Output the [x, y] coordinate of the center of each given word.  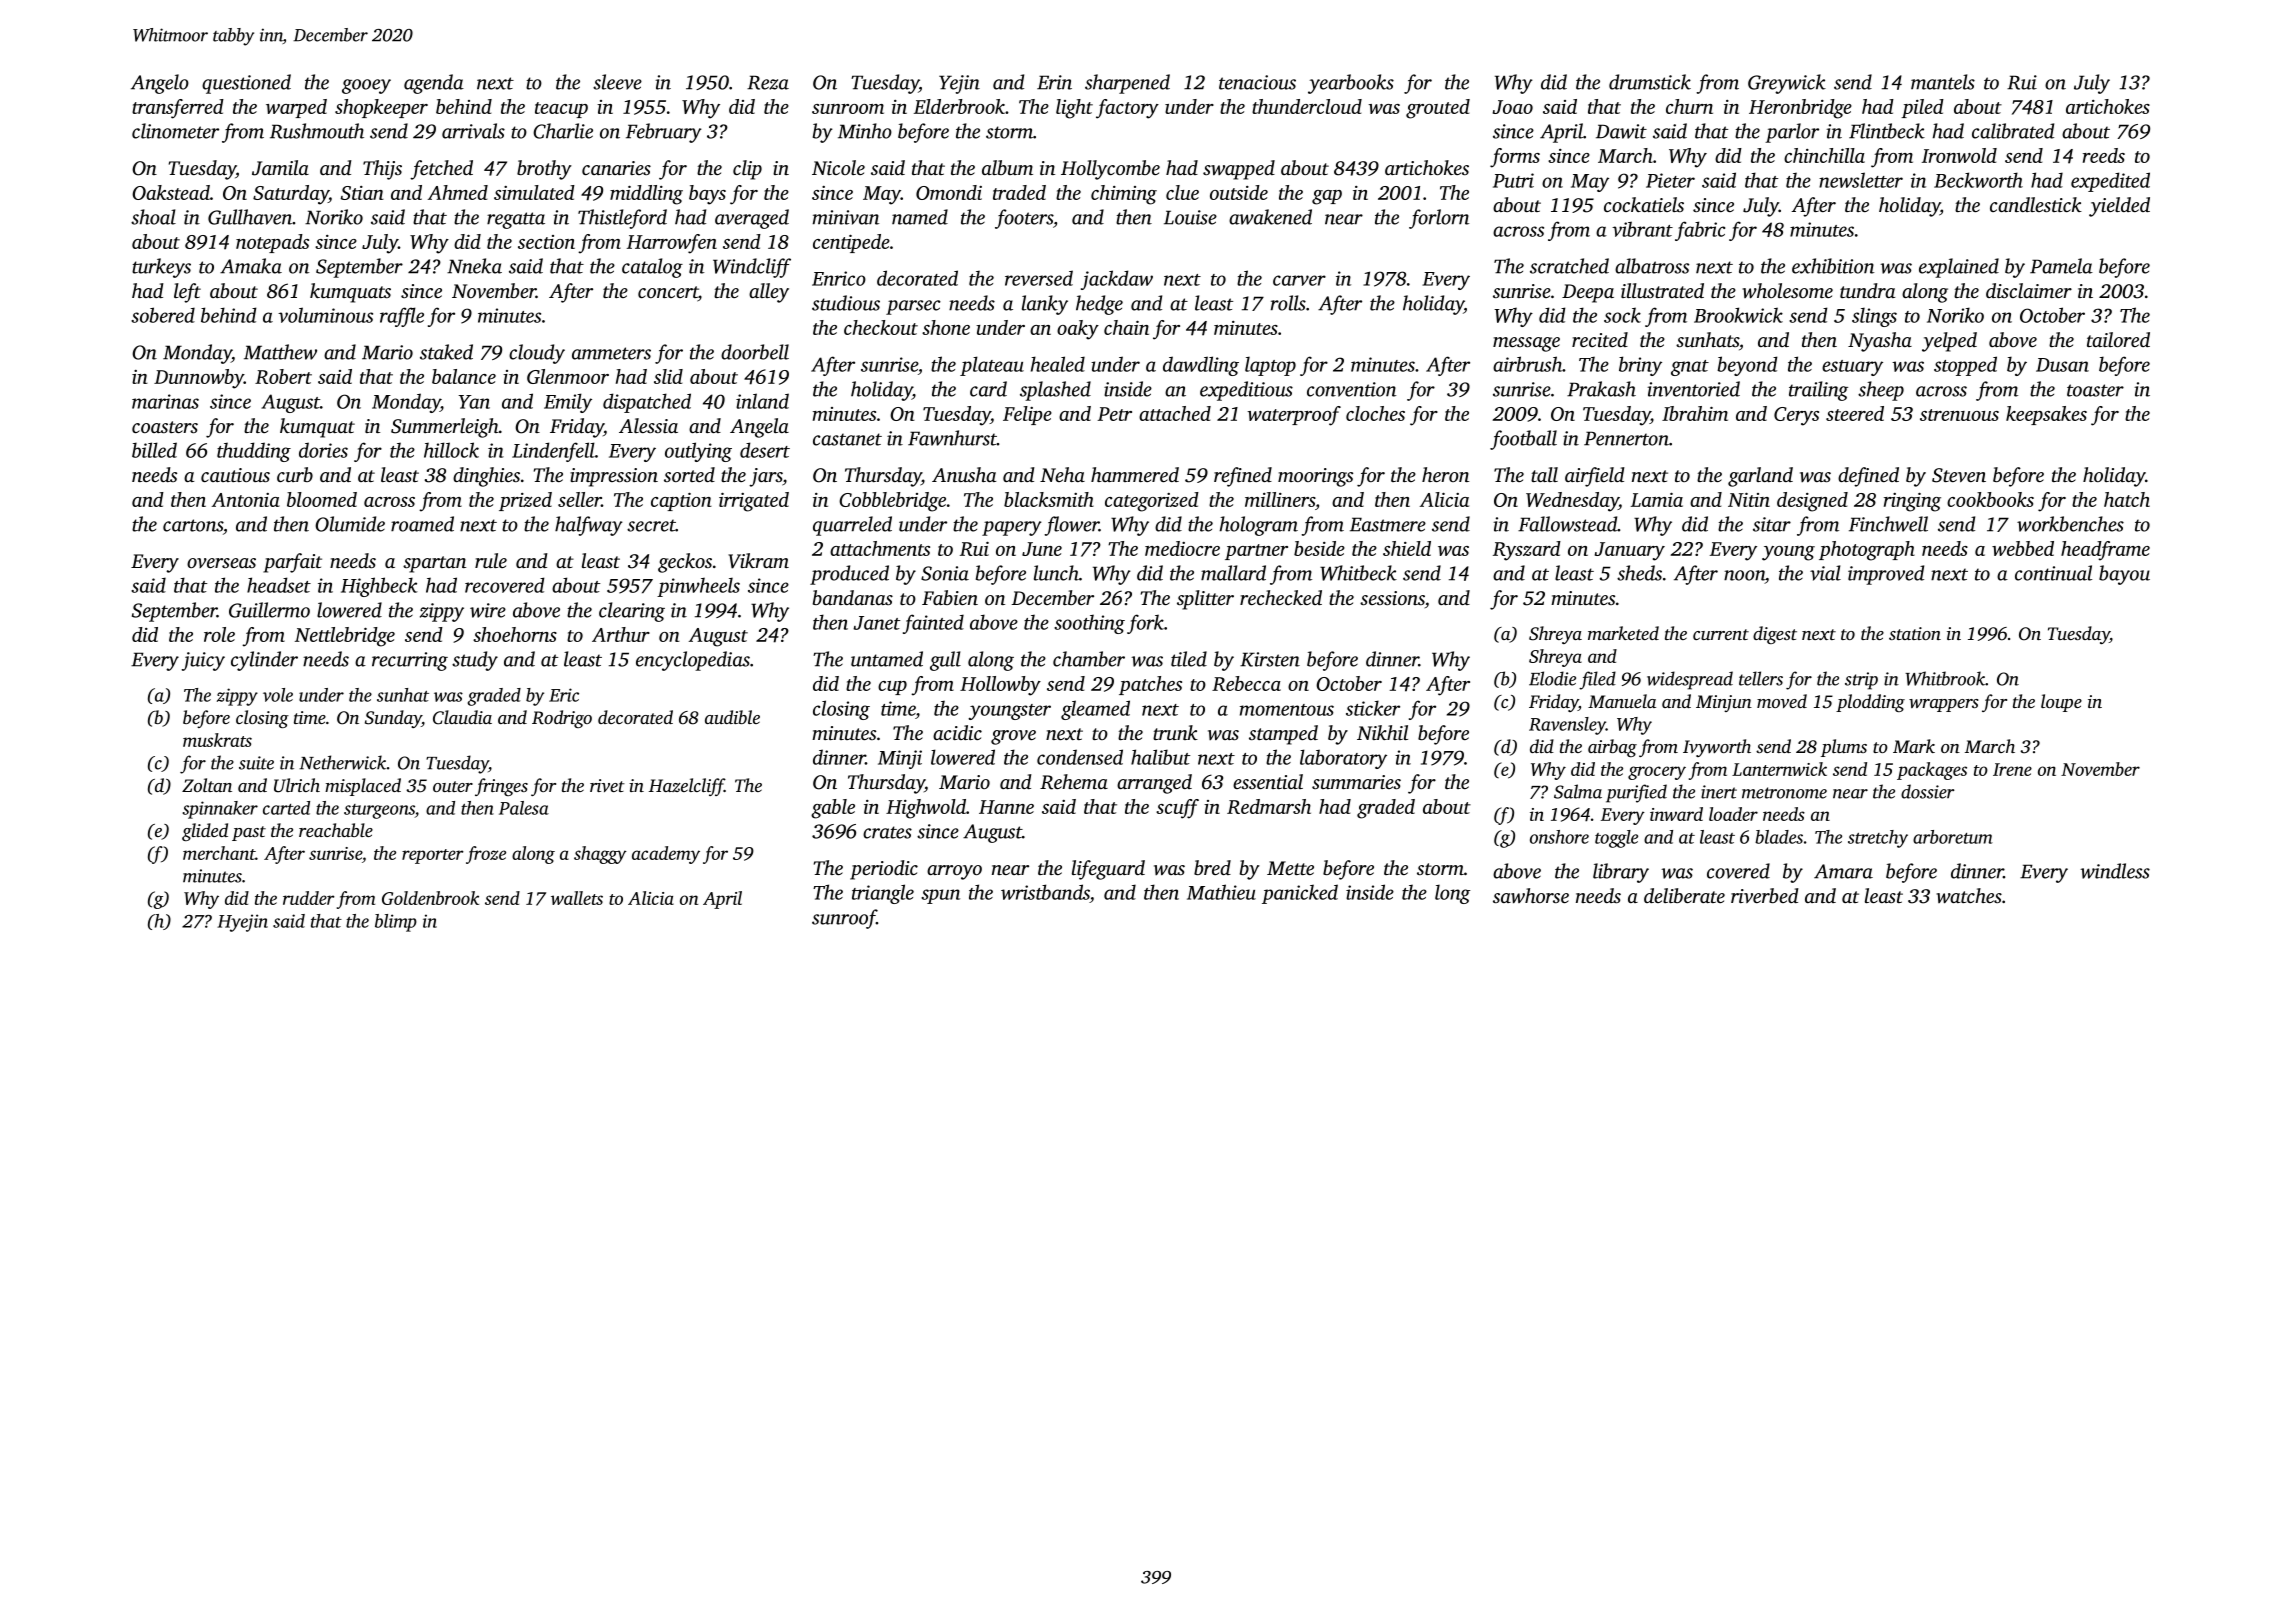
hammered [1135, 474]
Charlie [563, 131]
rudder [309, 898]
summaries [1356, 782]
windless [2115, 871]
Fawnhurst [952, 438]
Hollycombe [1110, 170]
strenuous [1959, 415]
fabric [1700, 231]
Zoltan [207, 785]
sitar [1772, 524]
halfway [589, 526]
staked [446, 352]
